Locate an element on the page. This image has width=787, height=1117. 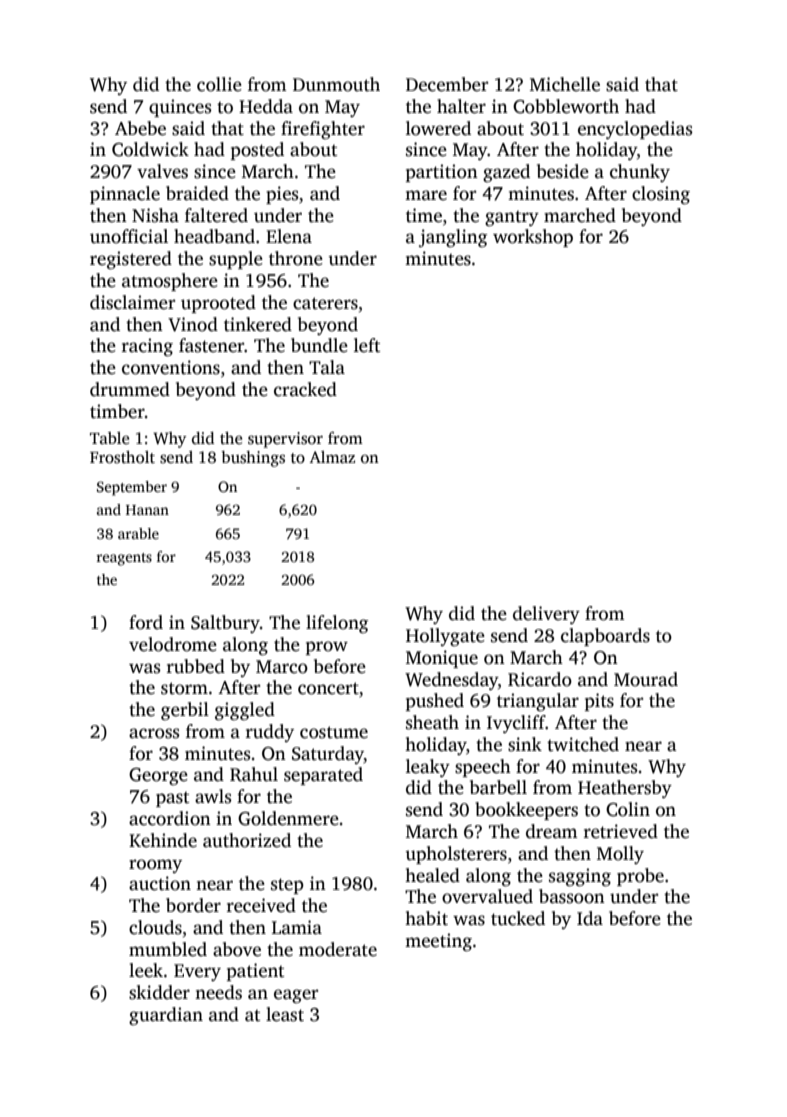
prow is located at coordinates (327, 648).
